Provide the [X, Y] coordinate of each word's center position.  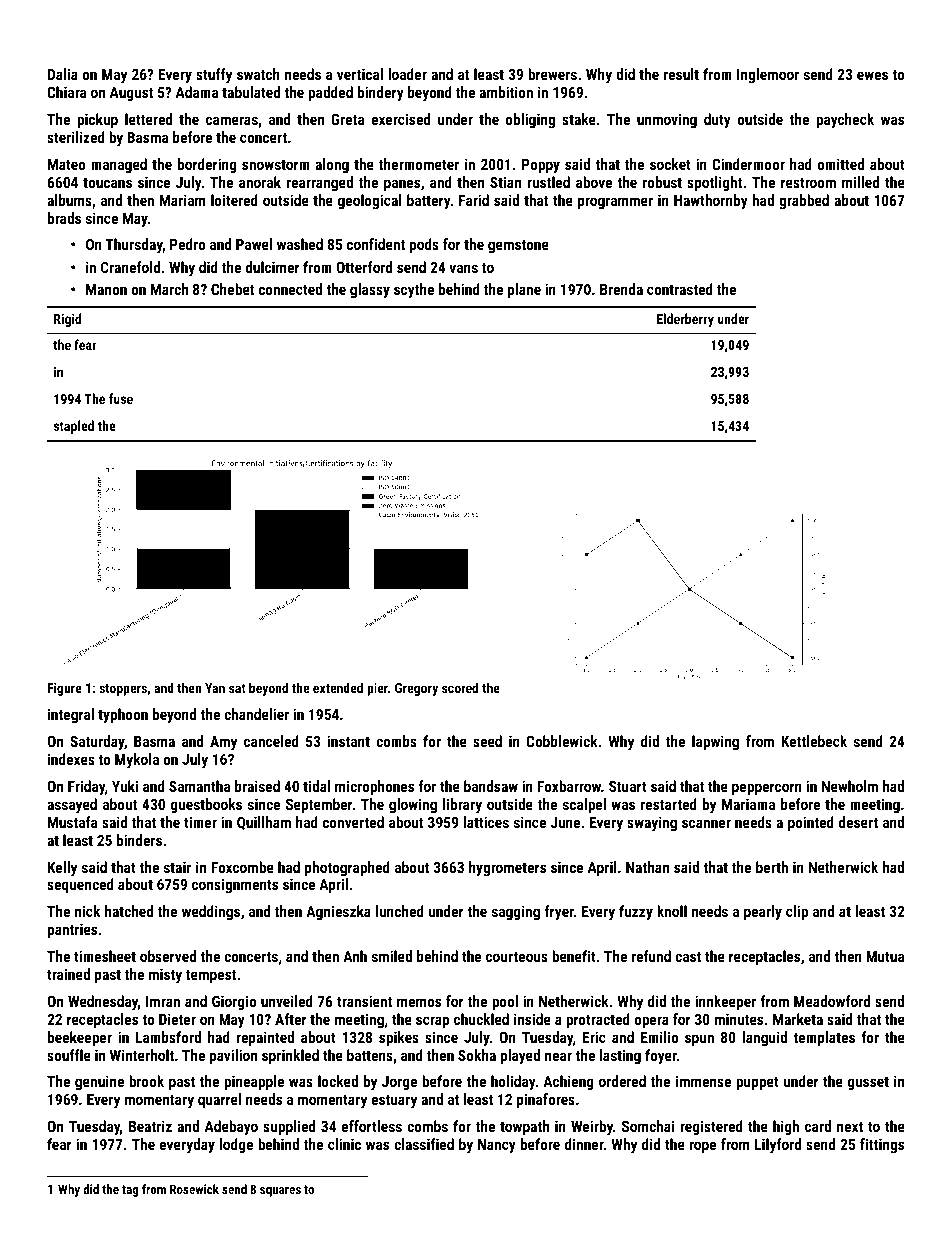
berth [772, 867]
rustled [548, 182]
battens [370, 1055]
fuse [121, 398]
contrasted [680, 289]
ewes [872, 75]
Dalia [63, 74]
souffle [69, 1055]
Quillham [264, 823]
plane [524, 290]
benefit [574, 956]
